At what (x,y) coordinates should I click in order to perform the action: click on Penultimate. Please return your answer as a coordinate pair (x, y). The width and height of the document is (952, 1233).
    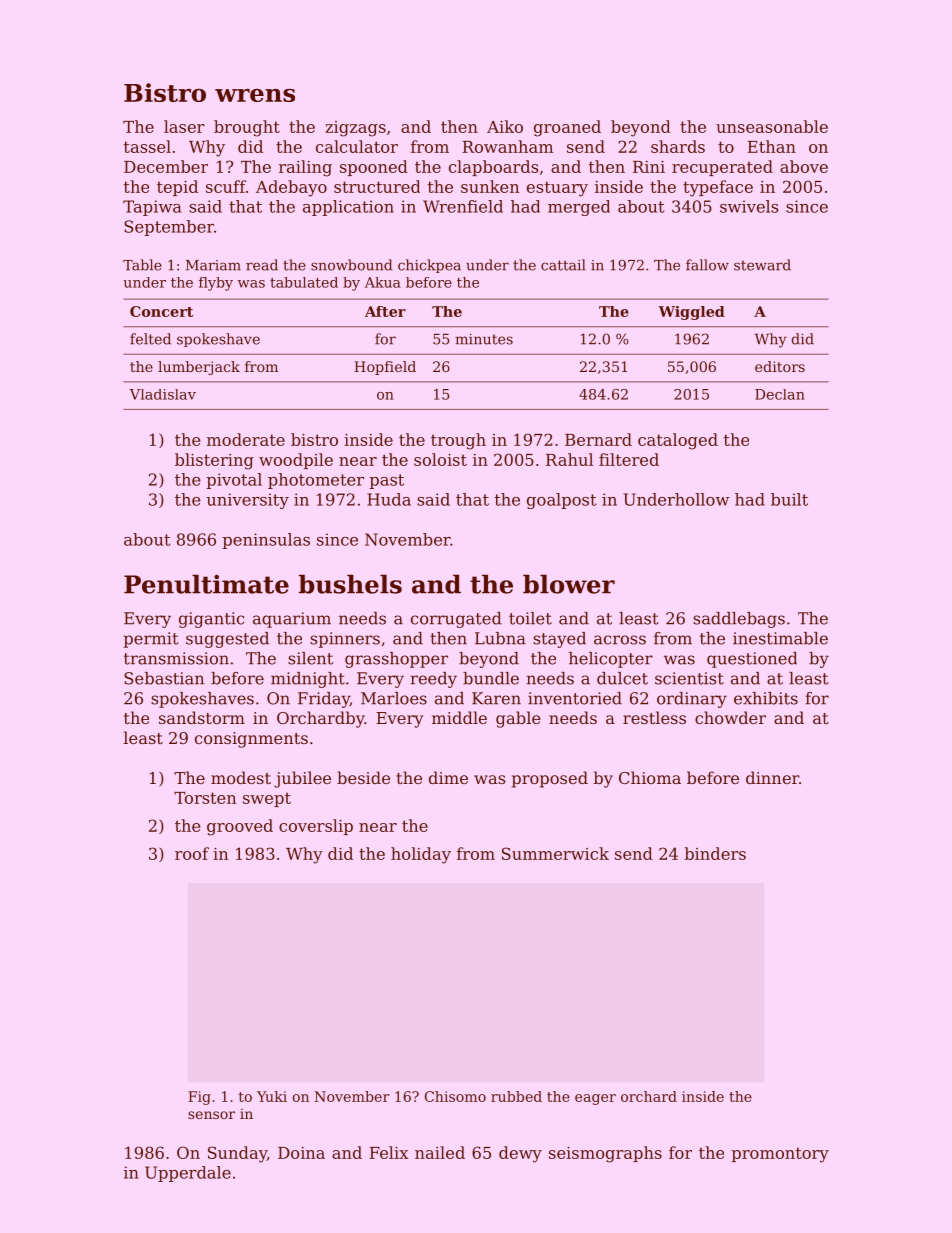
    Looking at the image, I should click on (206, 584).
